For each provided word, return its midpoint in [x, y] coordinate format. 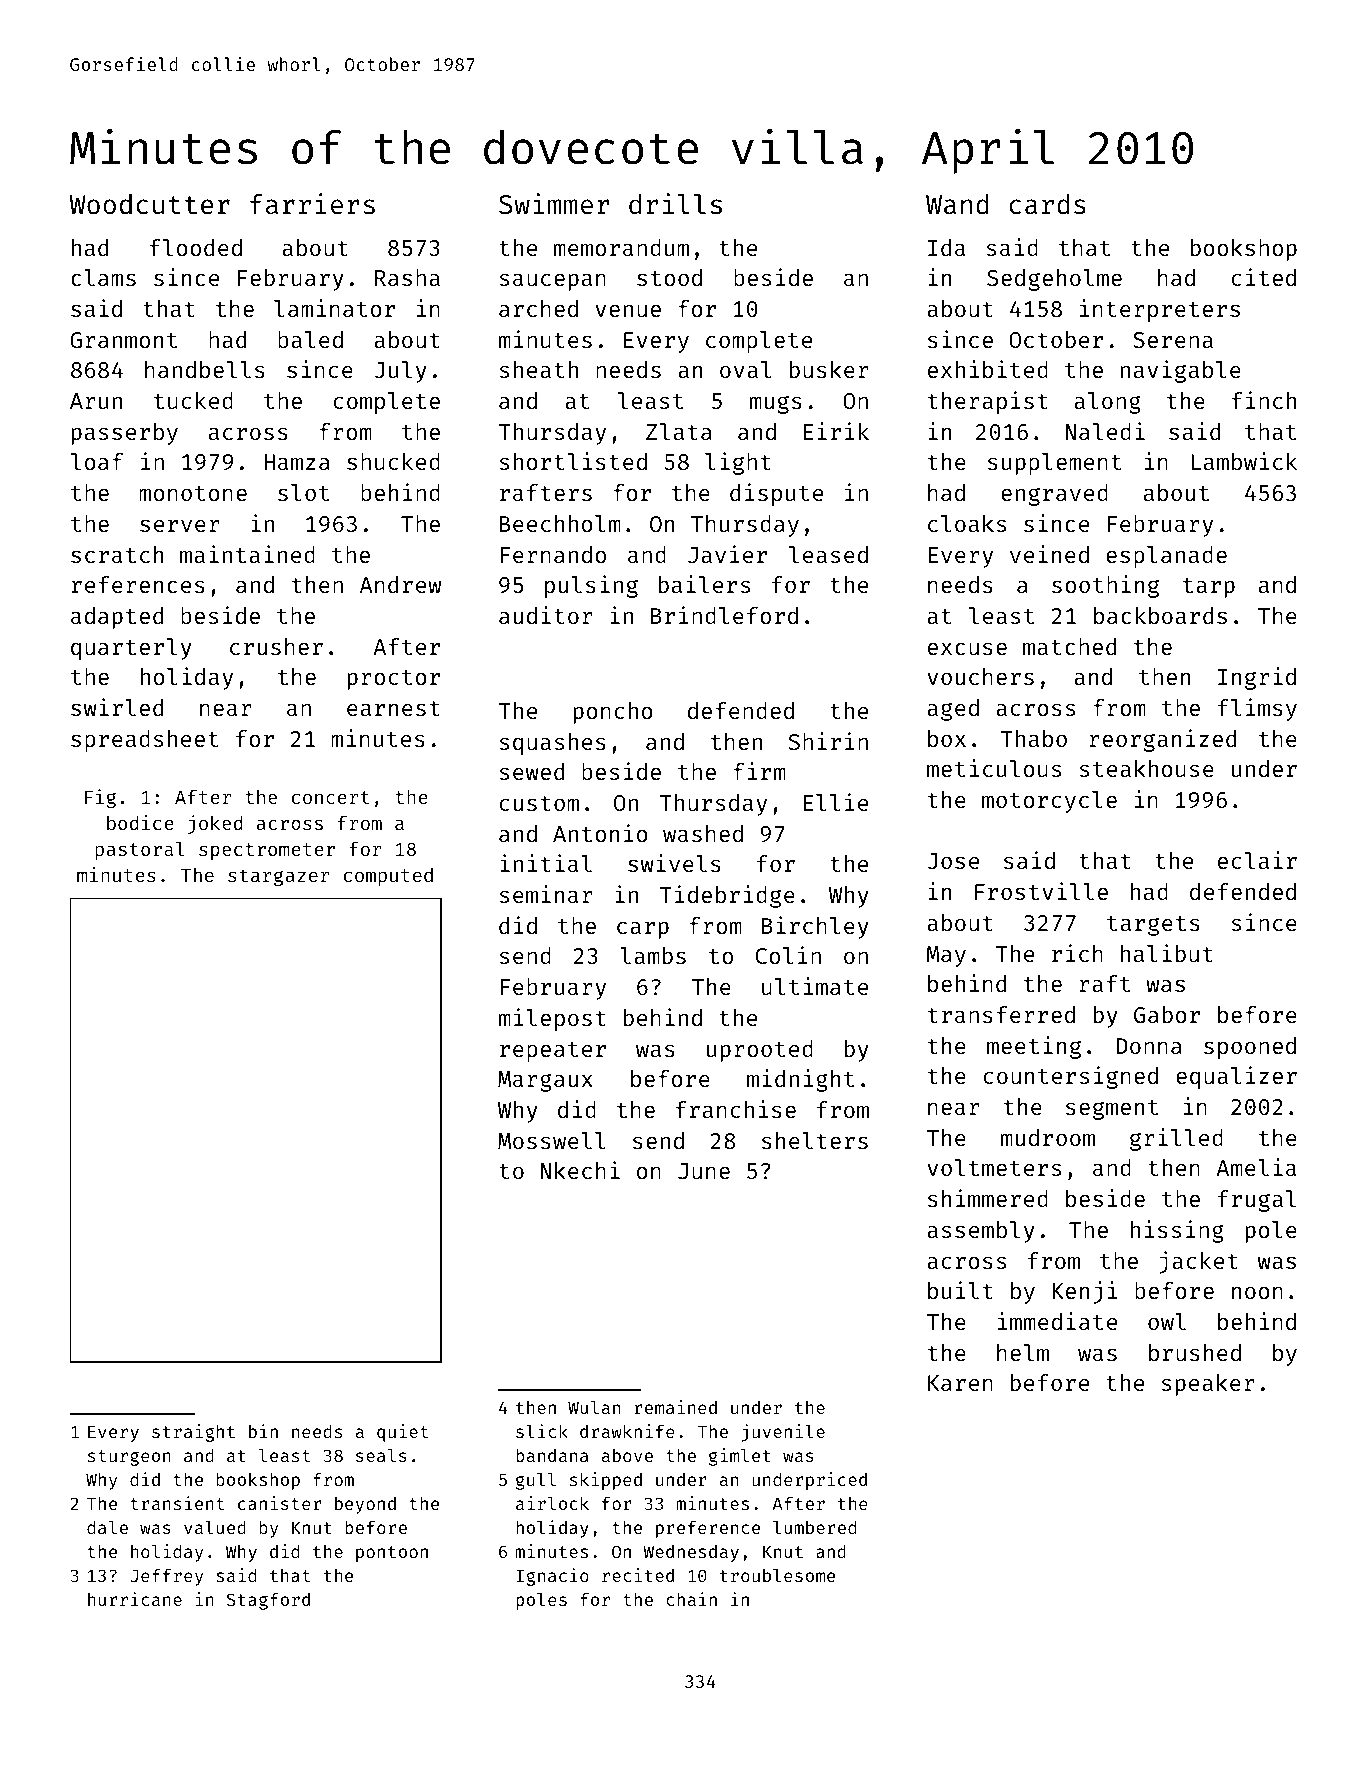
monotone [193, 493]
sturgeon [129, 1458]
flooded [196, 247]
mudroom [1048, 1137]
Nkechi [580, 1170]
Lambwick [1244, 461]
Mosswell [552, 1140]
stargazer [278, 877]
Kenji [1084, 1292]
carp [643, 930]
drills [675, 204]
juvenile [783, 1433]
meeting [1034, 1047]
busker [829, 369]
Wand [957, 204]
